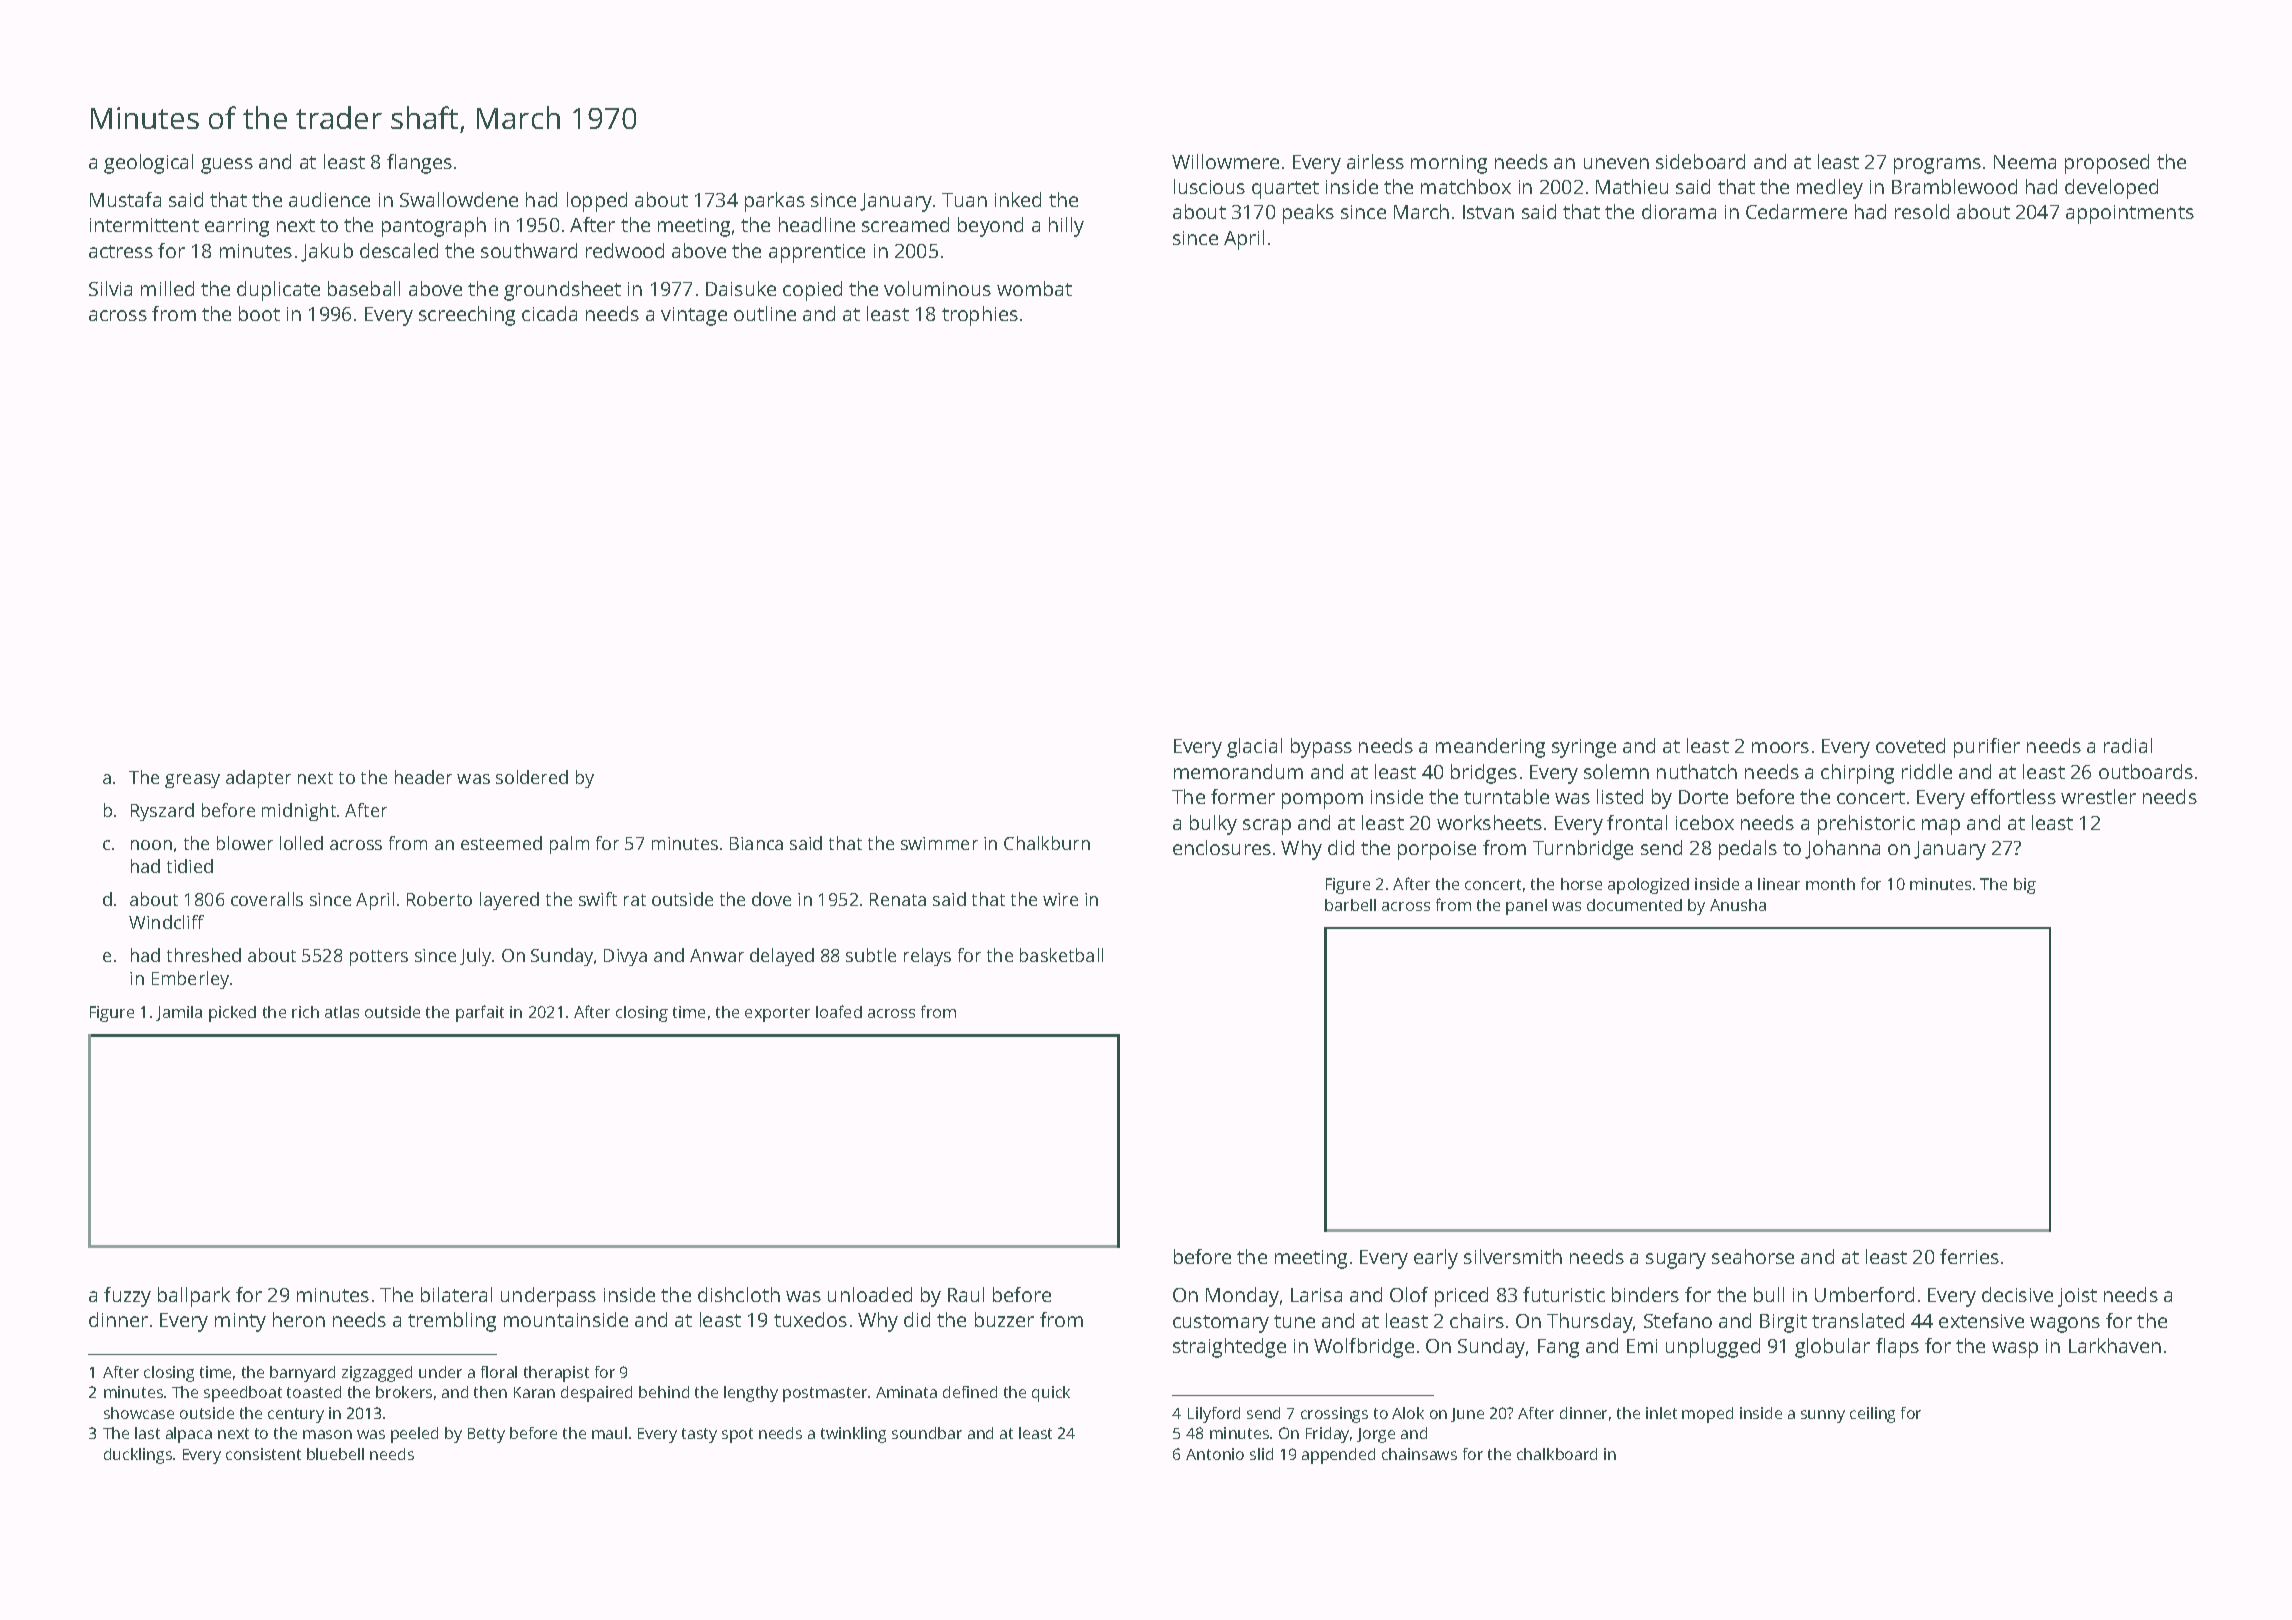  What do you see at coordinates (480, 1013) in the screenshot?
I see `parfait` at bounding box center [480, 1013].
